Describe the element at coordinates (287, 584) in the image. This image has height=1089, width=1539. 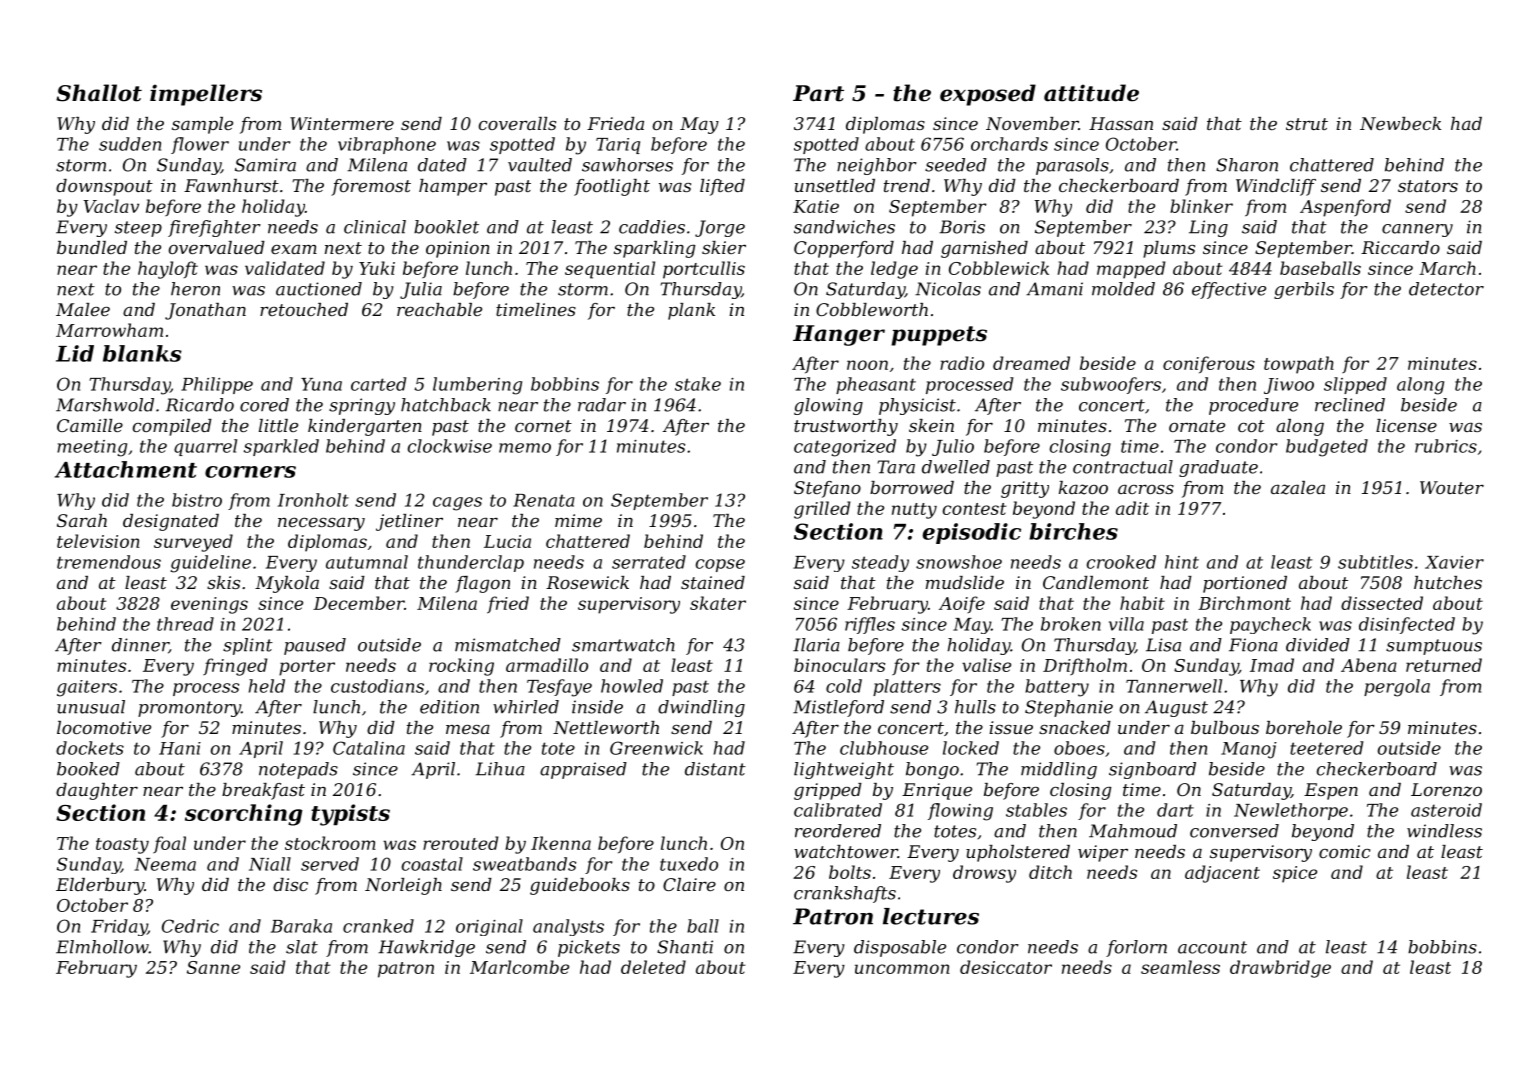
I see `Mykola` at that location.
